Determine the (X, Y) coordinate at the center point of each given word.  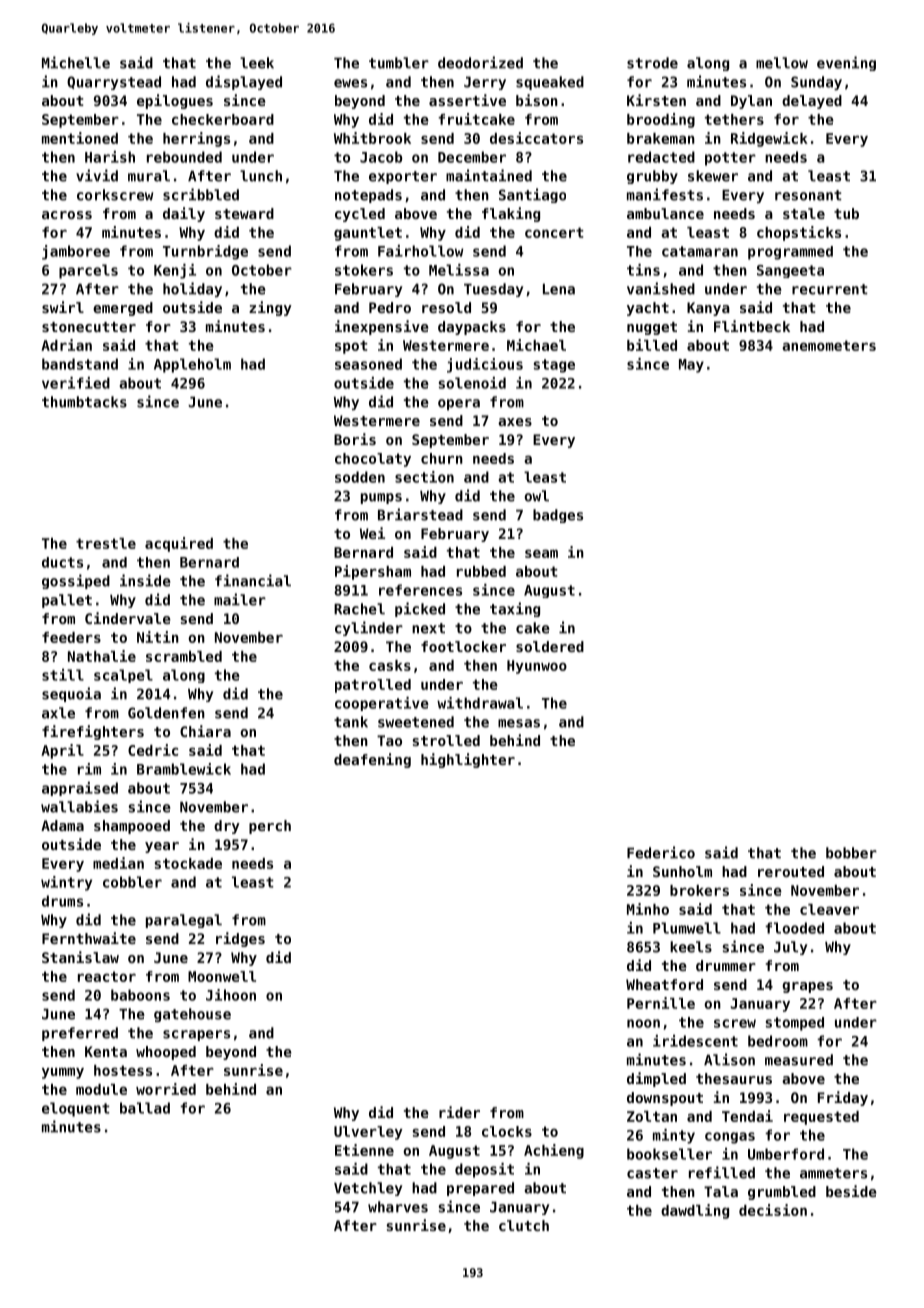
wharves (398, 1207)
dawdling (695, 1211)
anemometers (829, 345)
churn (442, 458)
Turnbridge (205, 252)
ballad (145, 1108)
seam (541, 553)
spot (351, 347)
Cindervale (128, 618)
